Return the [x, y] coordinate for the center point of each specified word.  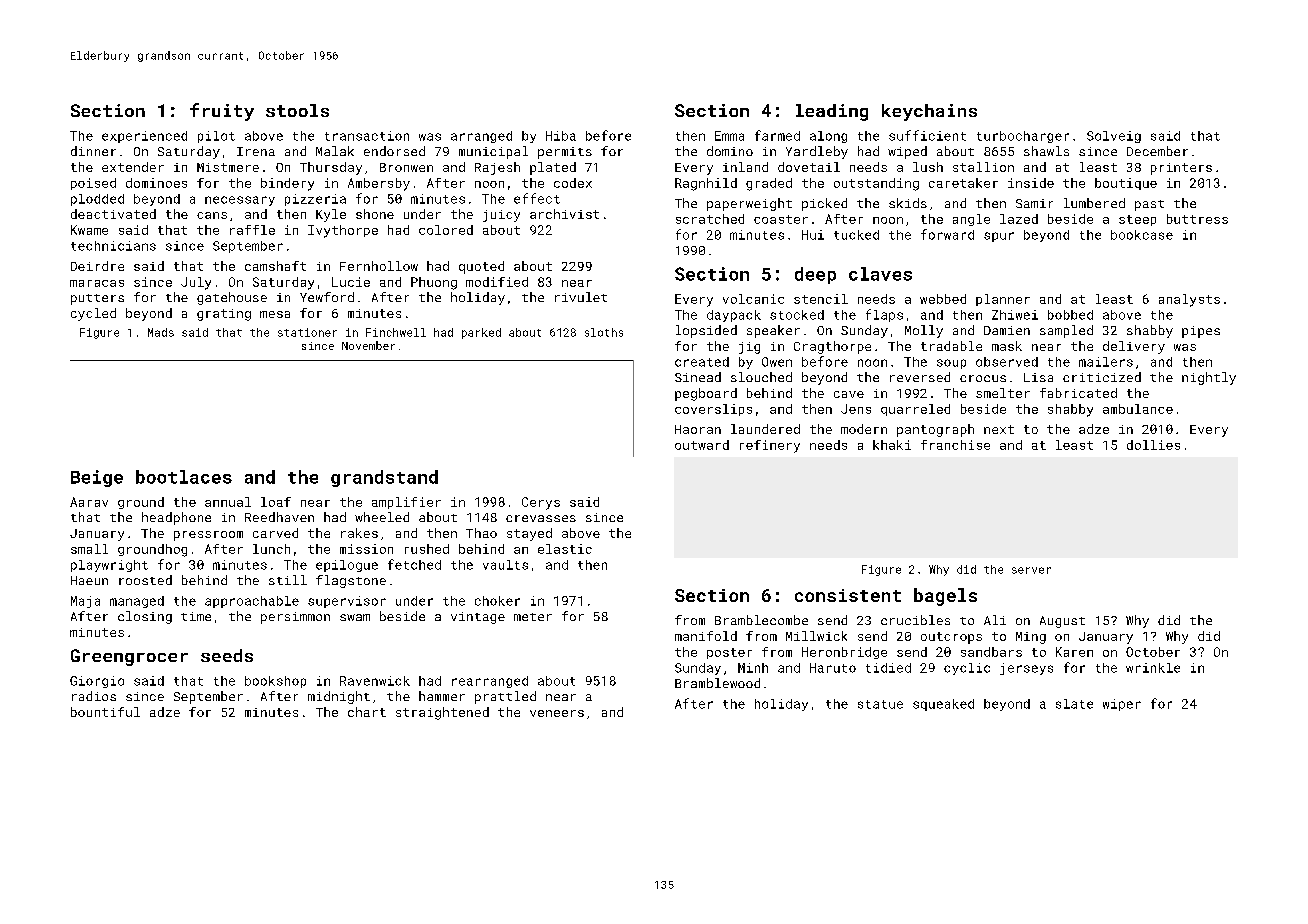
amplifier [406, 503]
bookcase [1142, 235]
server [1031, 570]
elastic [565, 549]
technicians [113, 246]
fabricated [1078, 393]
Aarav [89, 502]
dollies [1153, 445]
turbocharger [1023, 137]
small [89, 549]
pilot [216, 137]
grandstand [384, 478]
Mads [161, 332]
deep [815, 275]
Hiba [561, 136]
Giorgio [97, 682]
